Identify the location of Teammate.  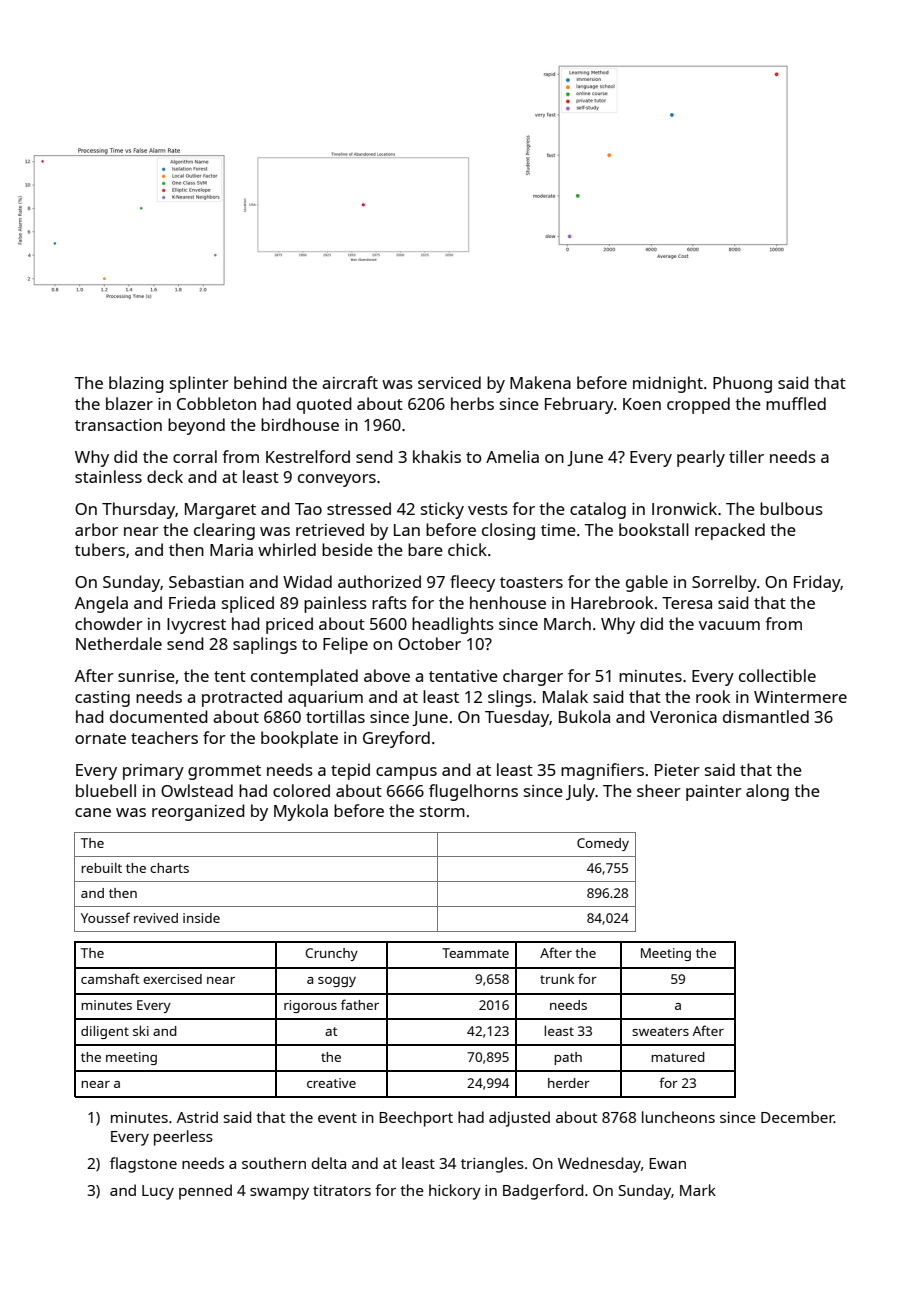
(475, 953).
